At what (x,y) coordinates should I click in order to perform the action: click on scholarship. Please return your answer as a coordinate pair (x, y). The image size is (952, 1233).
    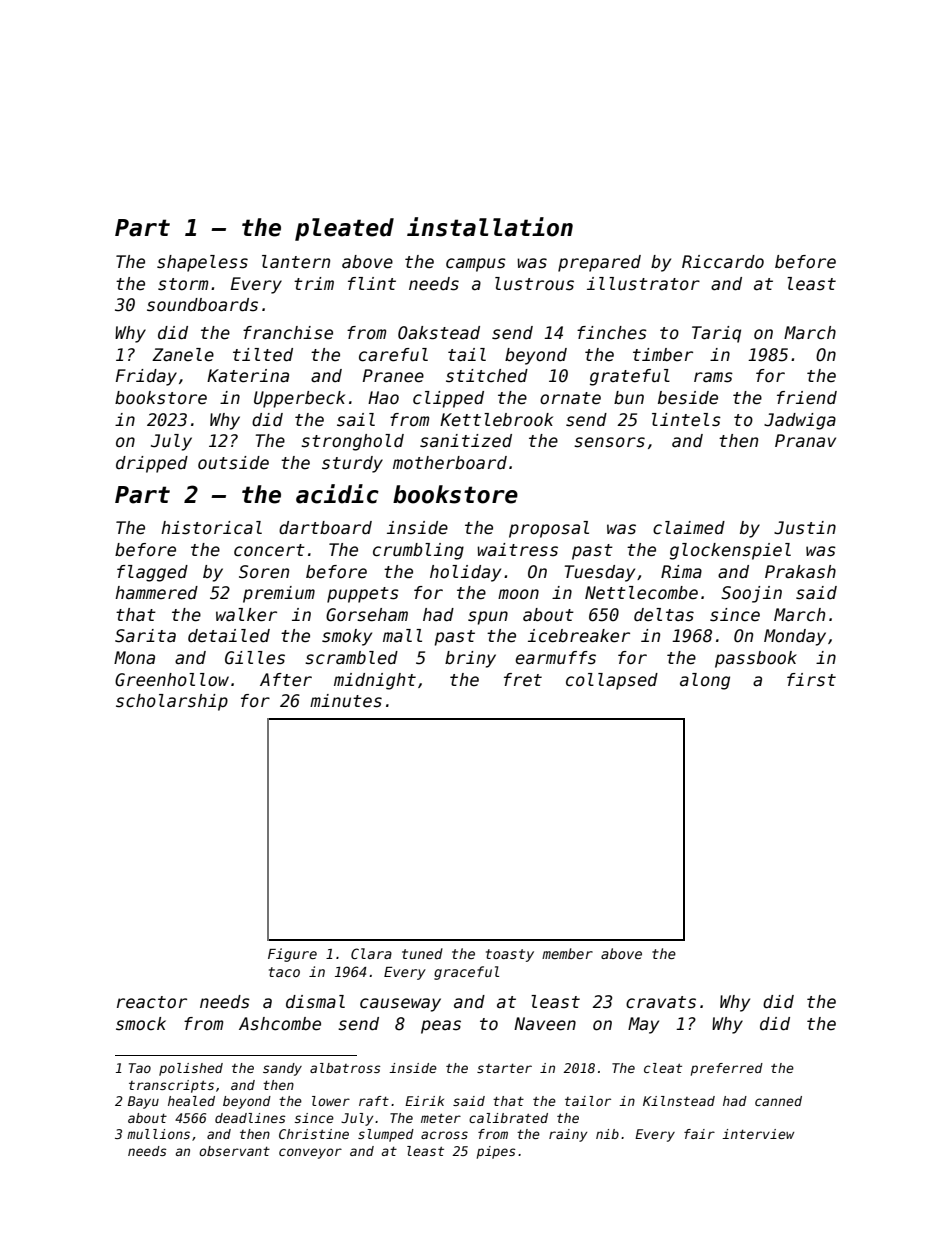
    Looking at the image, I should click on (172, 702).
